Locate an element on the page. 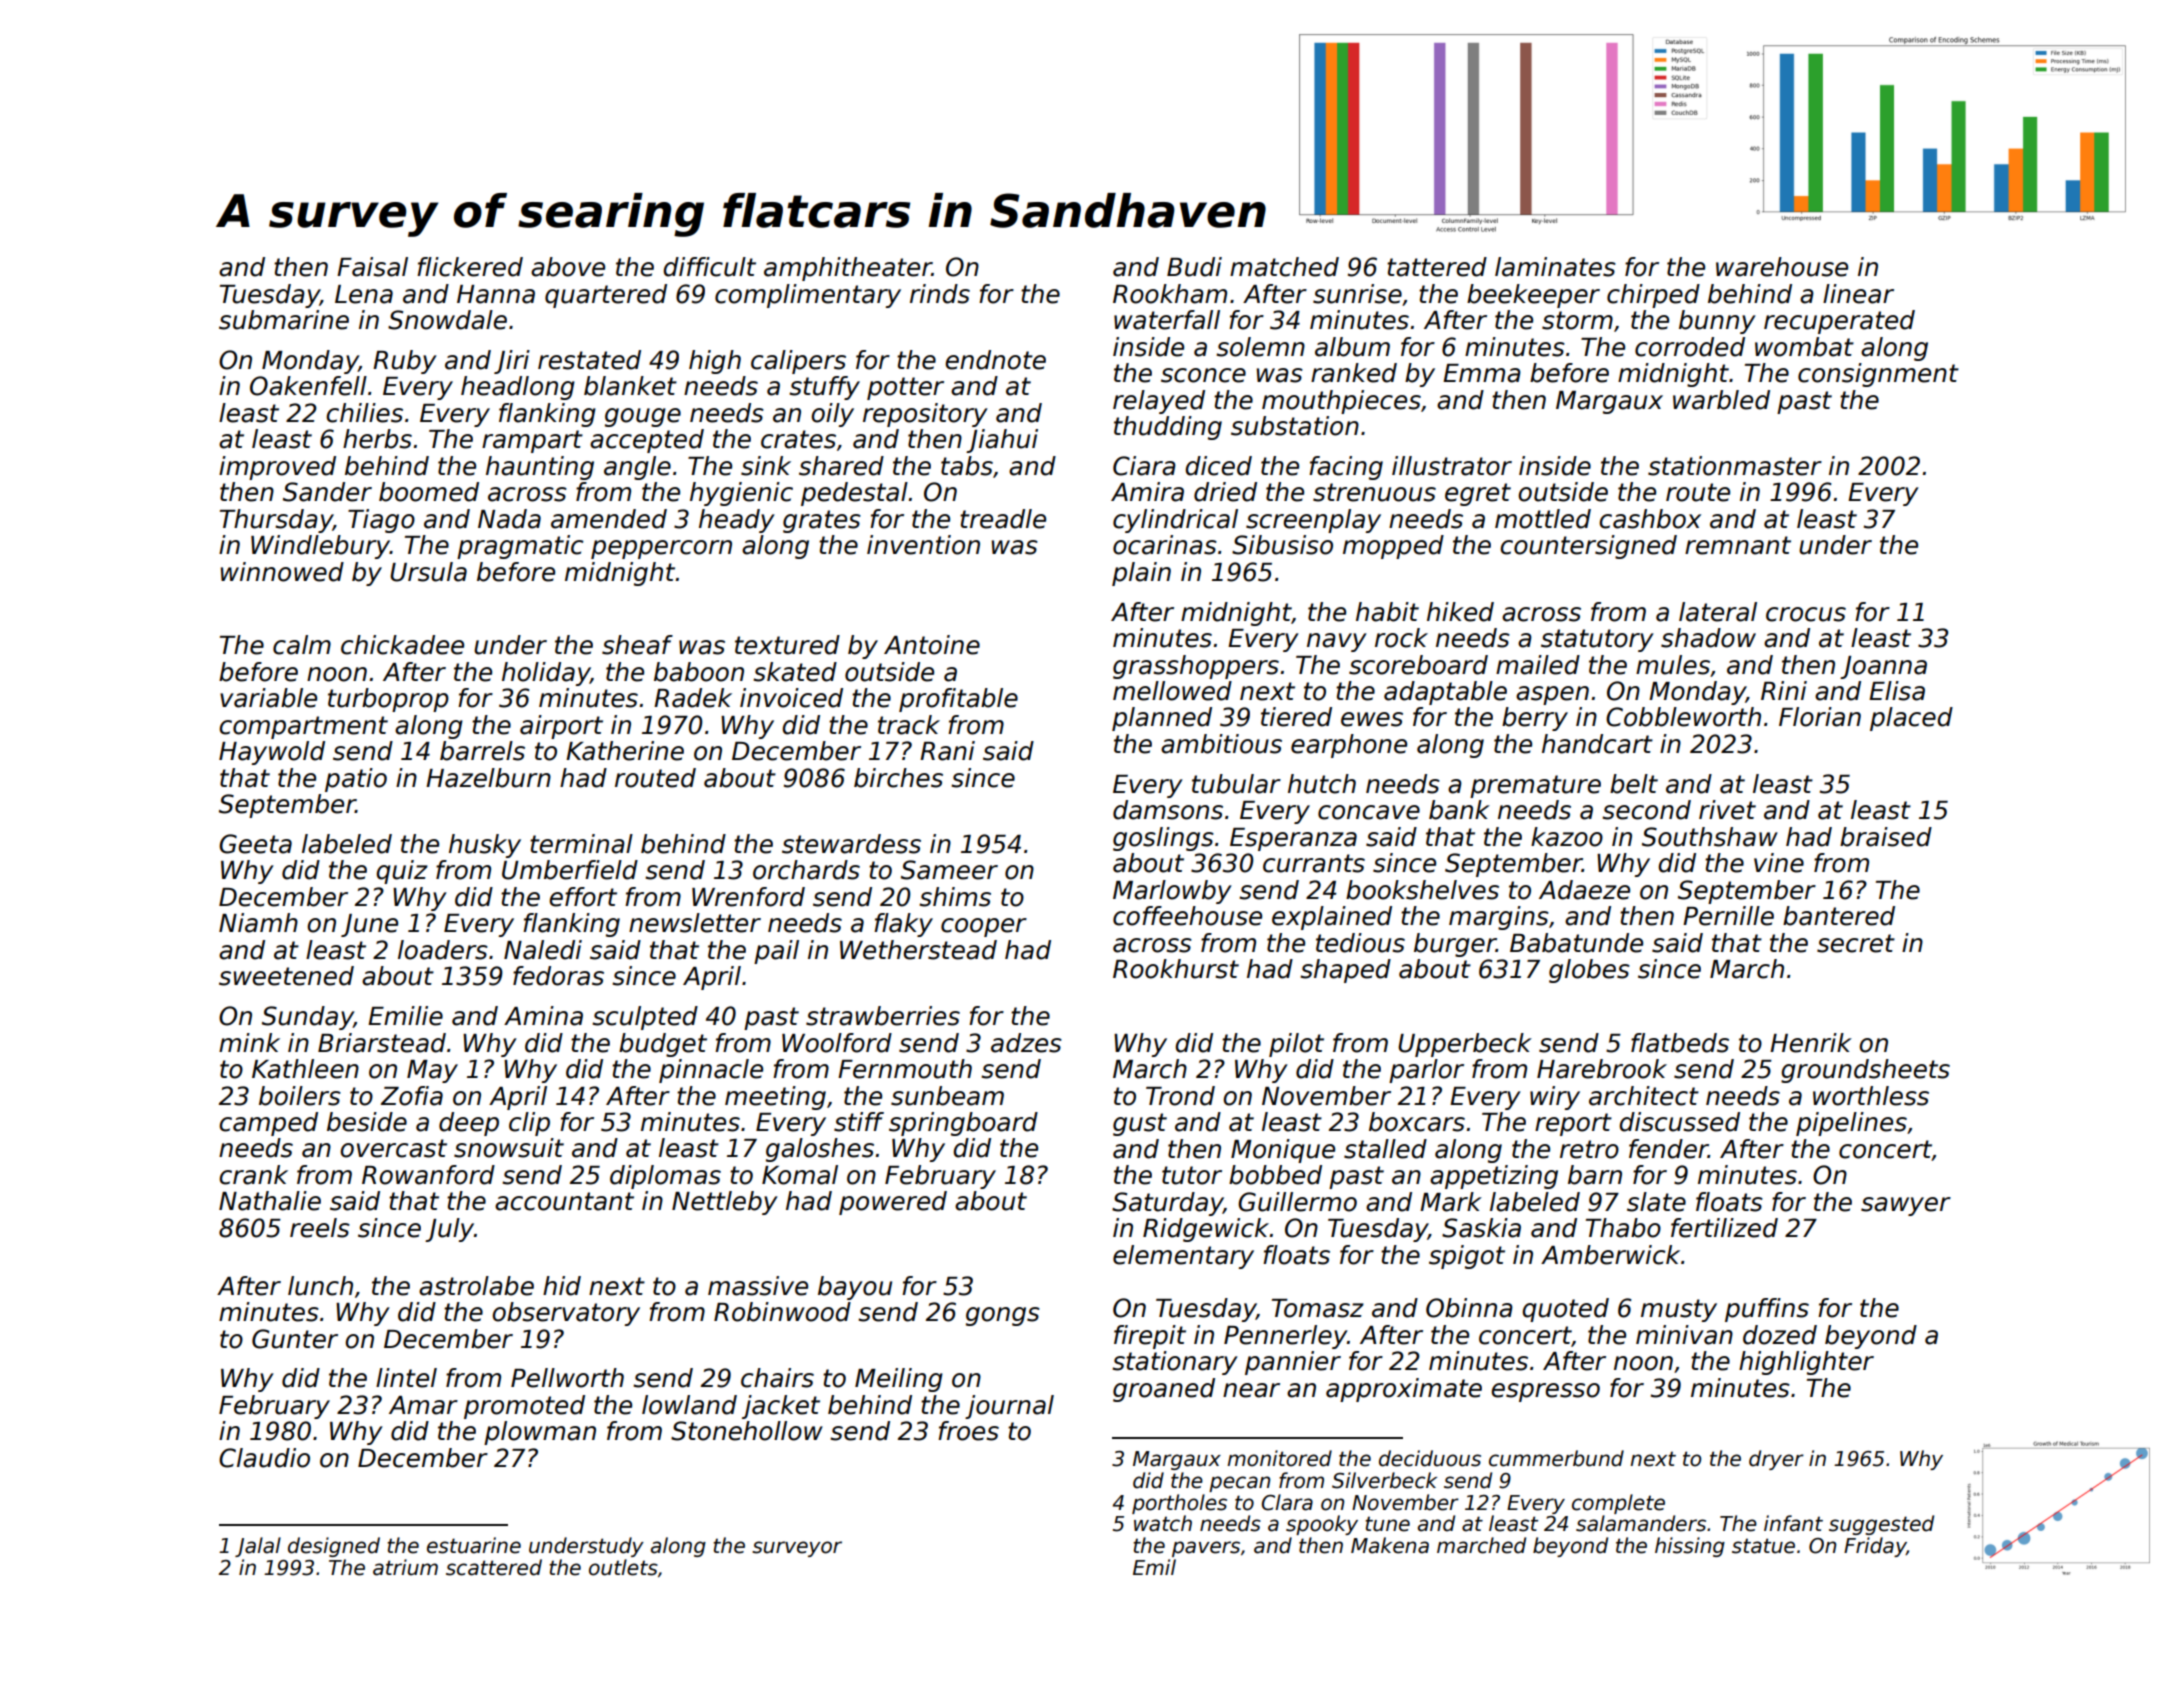 Image resolution: width=2178 pixels, height=1683 pixels. complimentary is located at coordinates (808, 296).
